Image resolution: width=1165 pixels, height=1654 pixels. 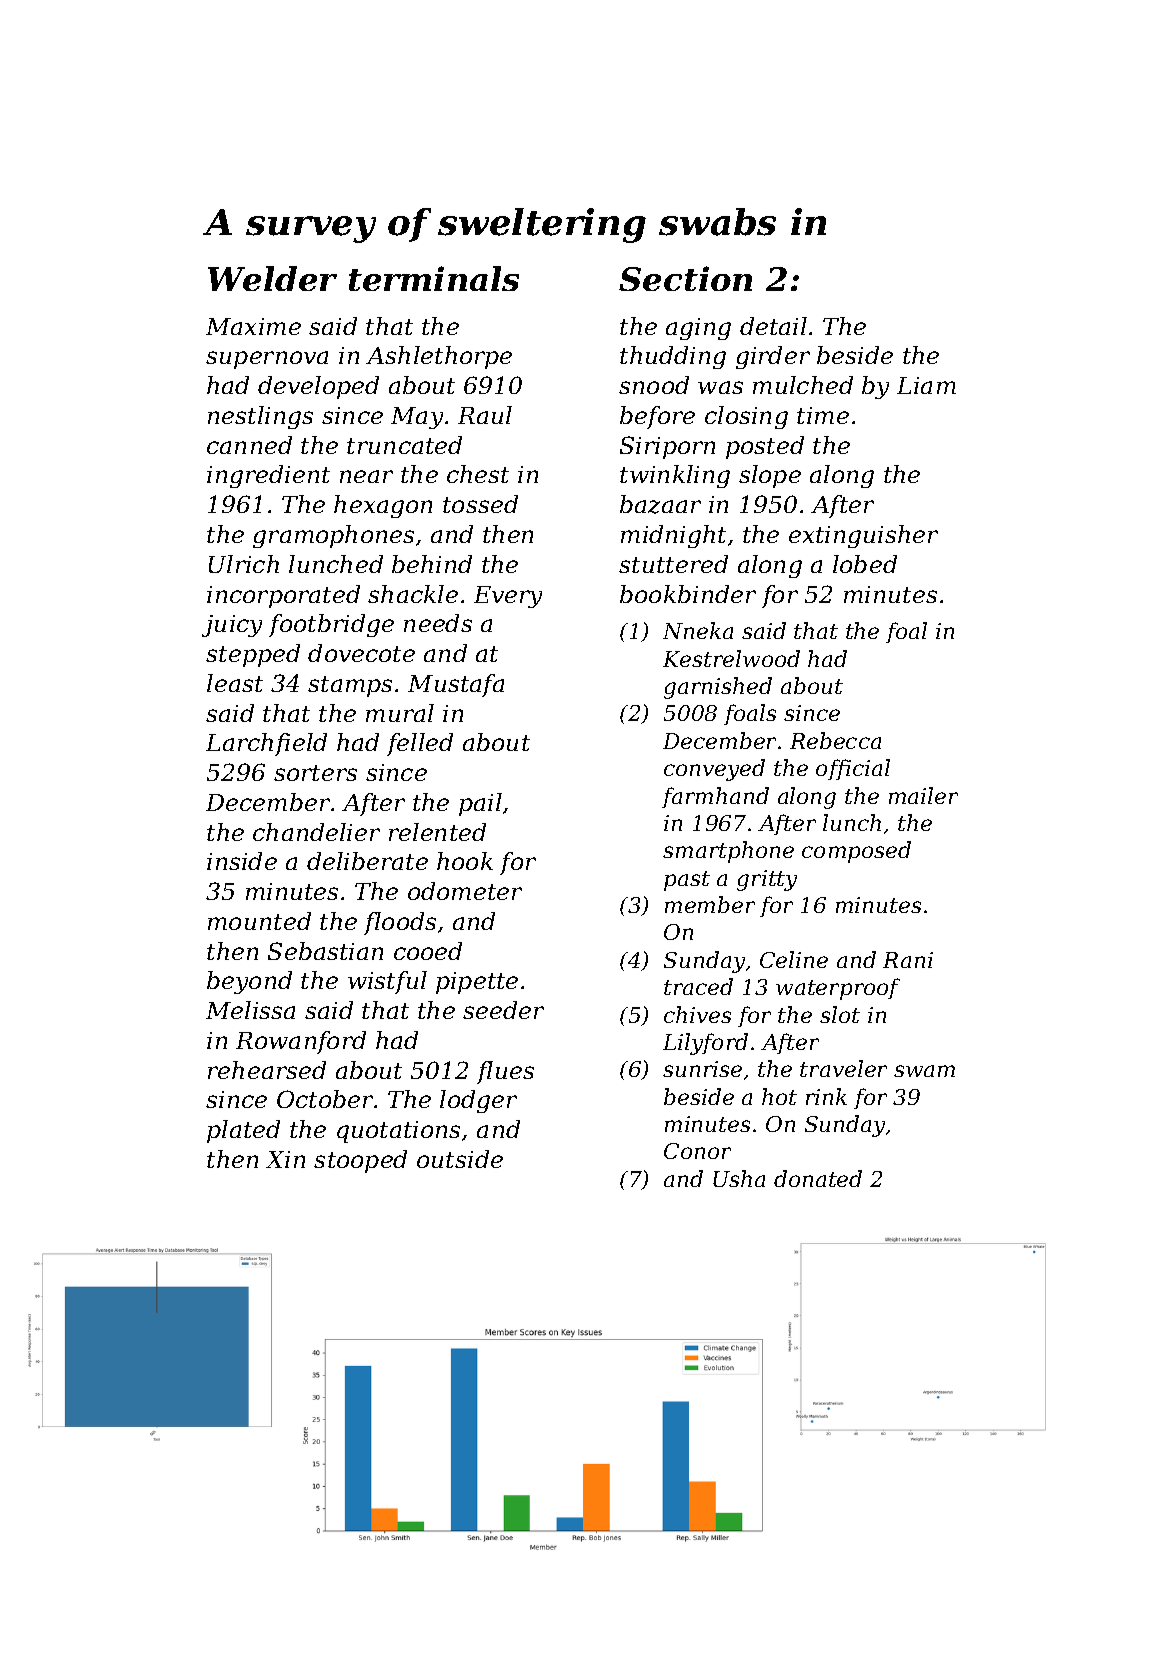 I want to click on Section, so click(x=685, y=278).
